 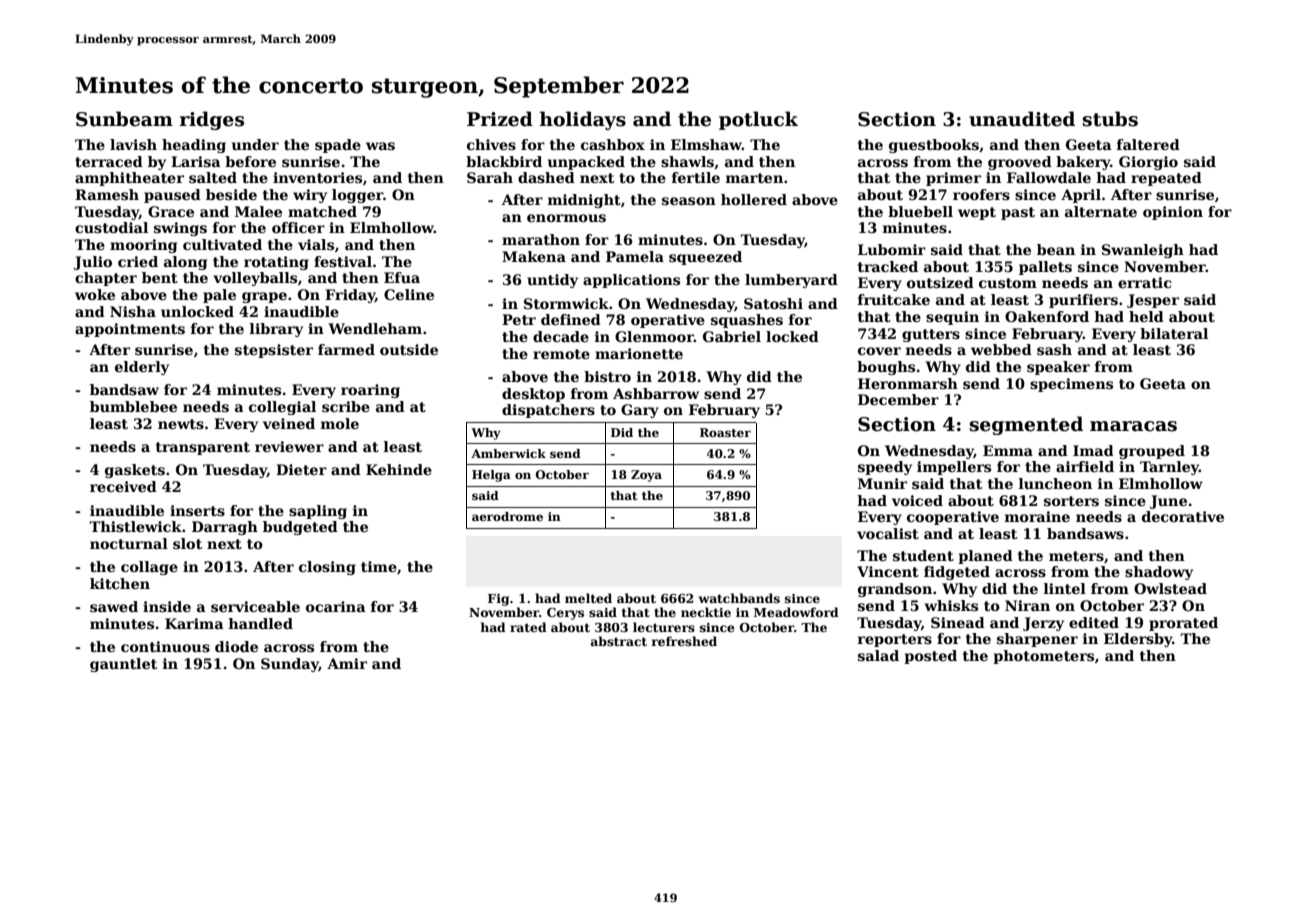 What do you see at coordinates (898, 399) in the page?
I see `December` at bounding box center [898, 399].
